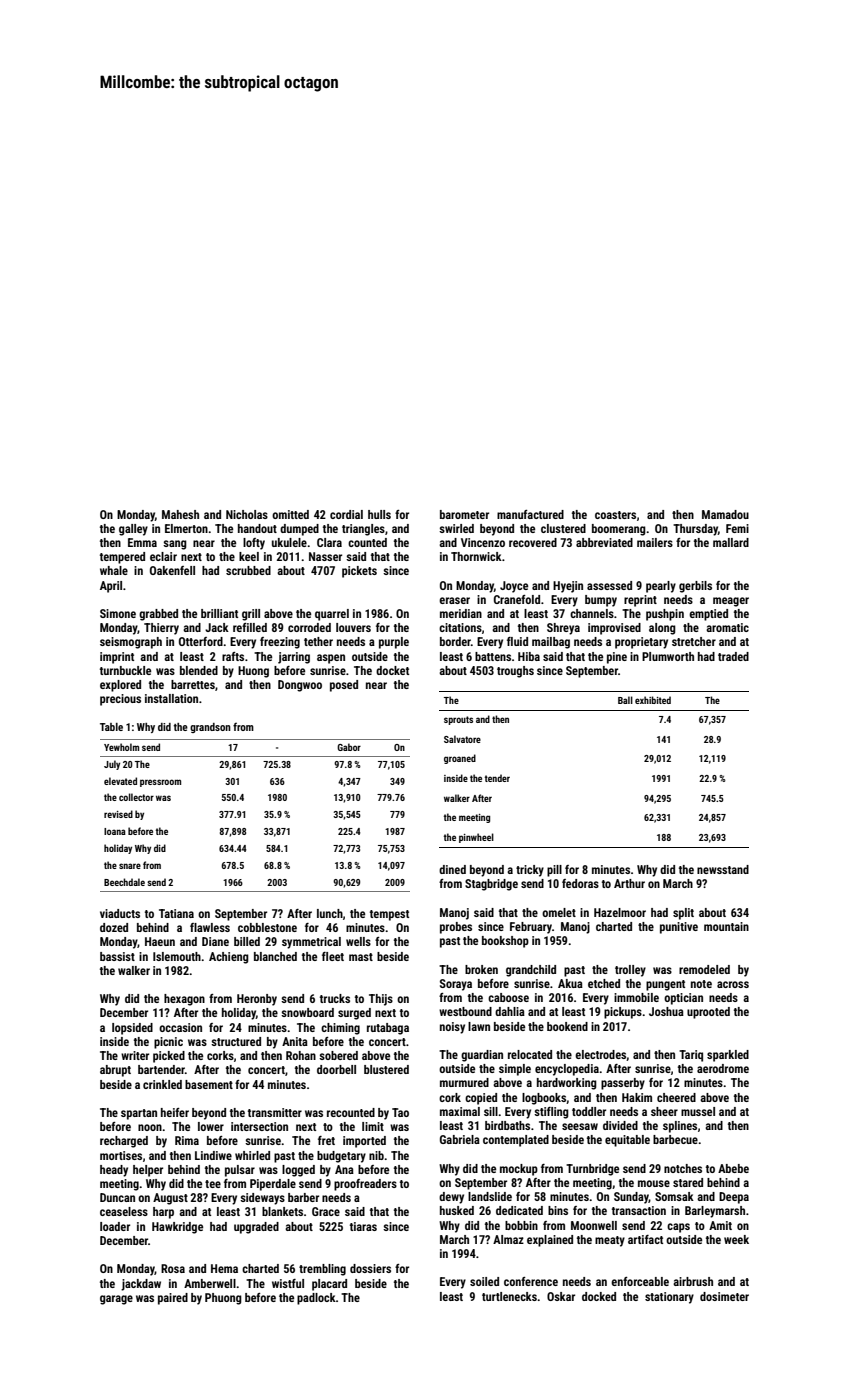  Describe the element at coordinates (601, 1055) in the image. I see `electrodes` at that location.
